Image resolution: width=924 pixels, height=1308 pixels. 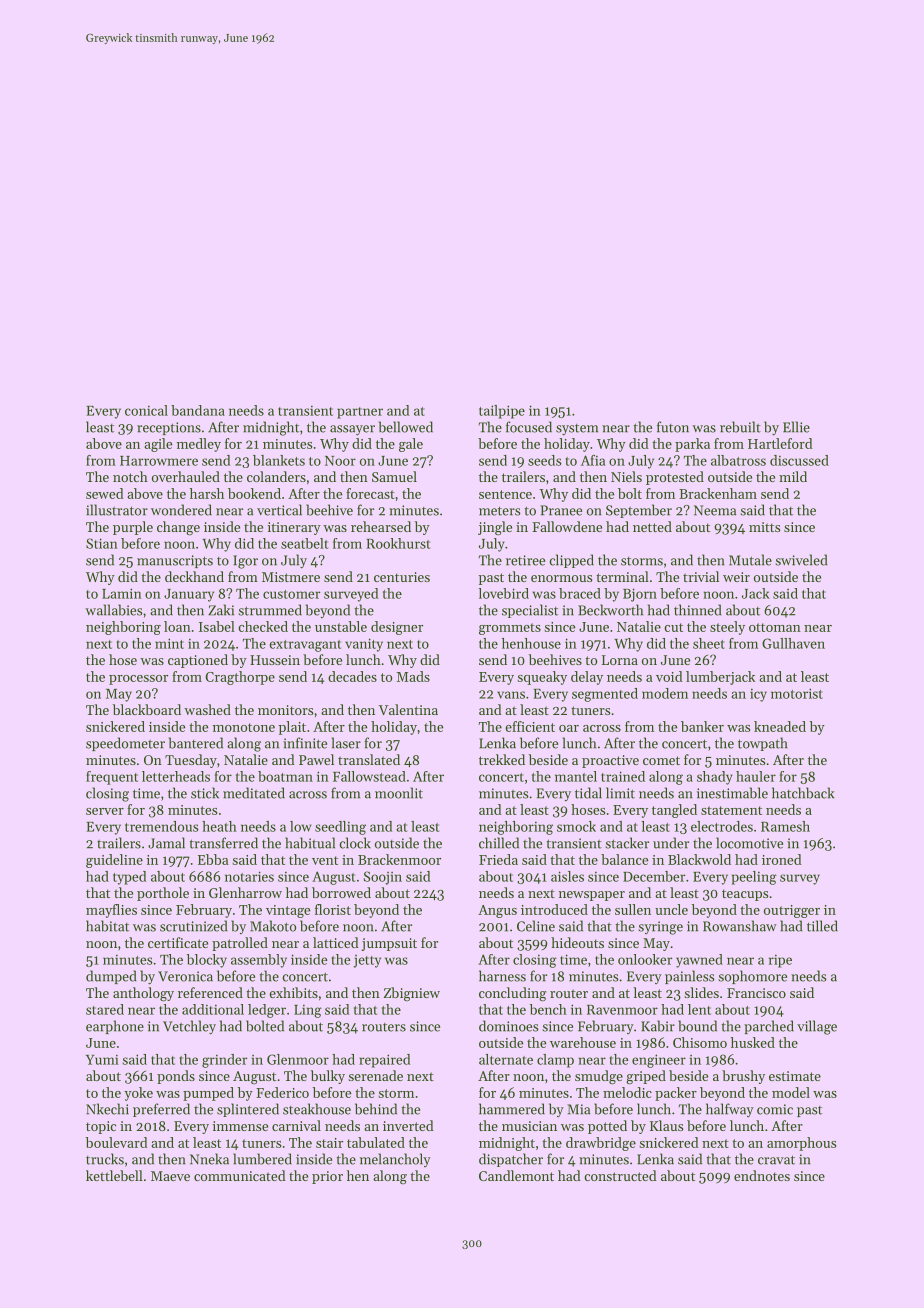 I want to click on yawned, so click(x=699, y=961).
